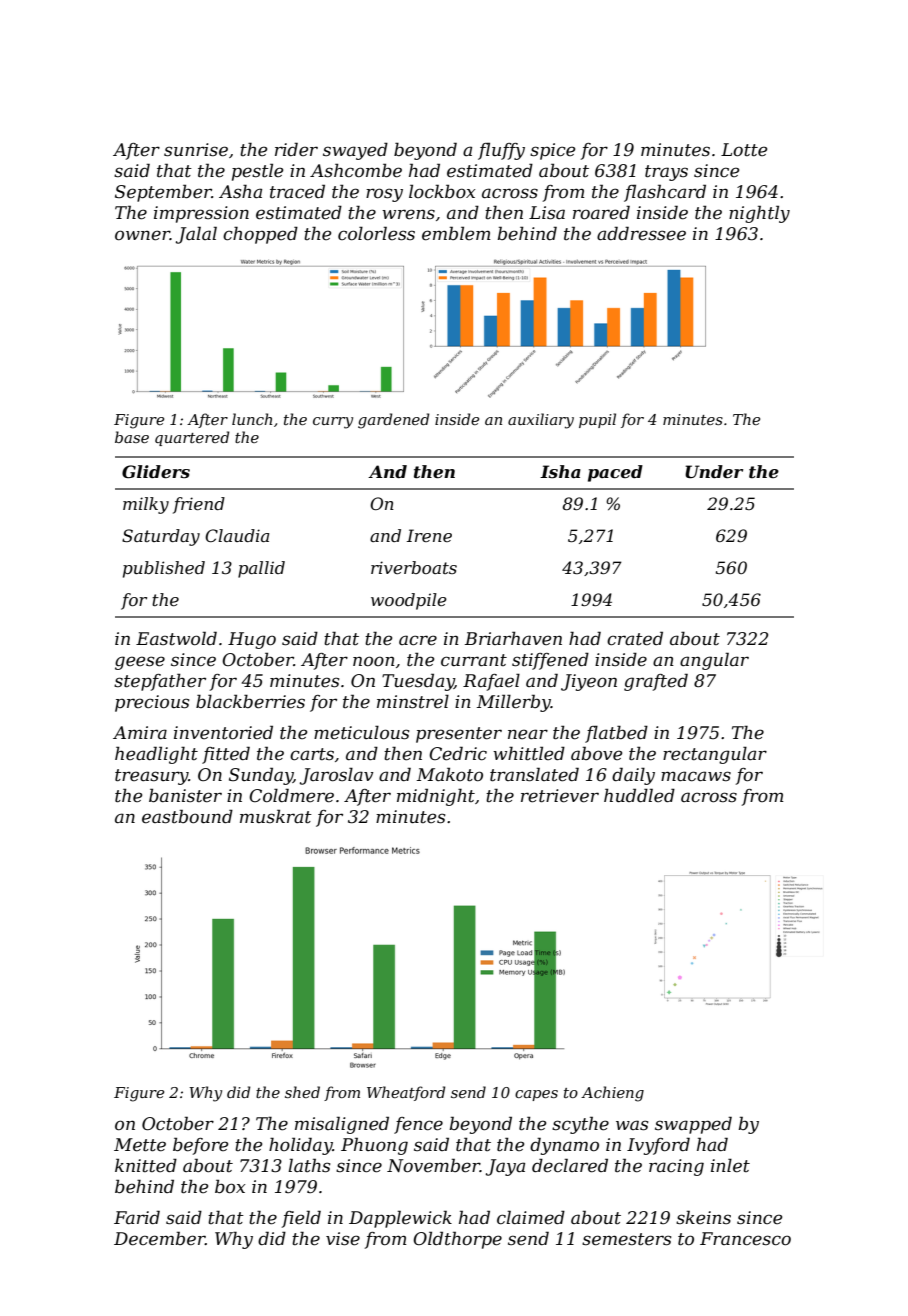 This screenshot has width=908, height=1316. Describe the element at coordinates (187, 816) in the screenshot. I see `eastbound` at that location.
